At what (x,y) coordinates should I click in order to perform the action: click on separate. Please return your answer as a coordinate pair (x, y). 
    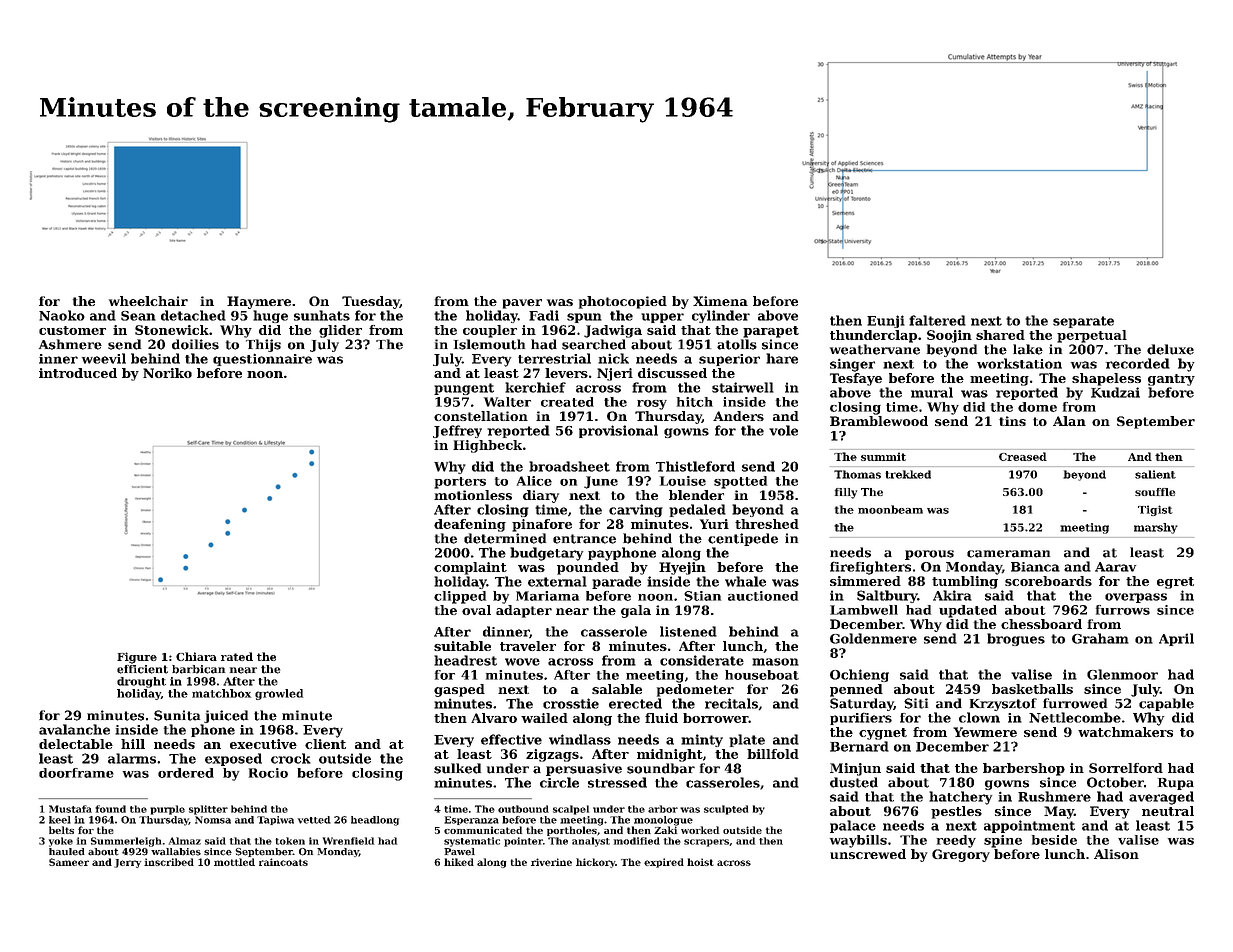
    Looking at the image, I should click on (1083, 322).
